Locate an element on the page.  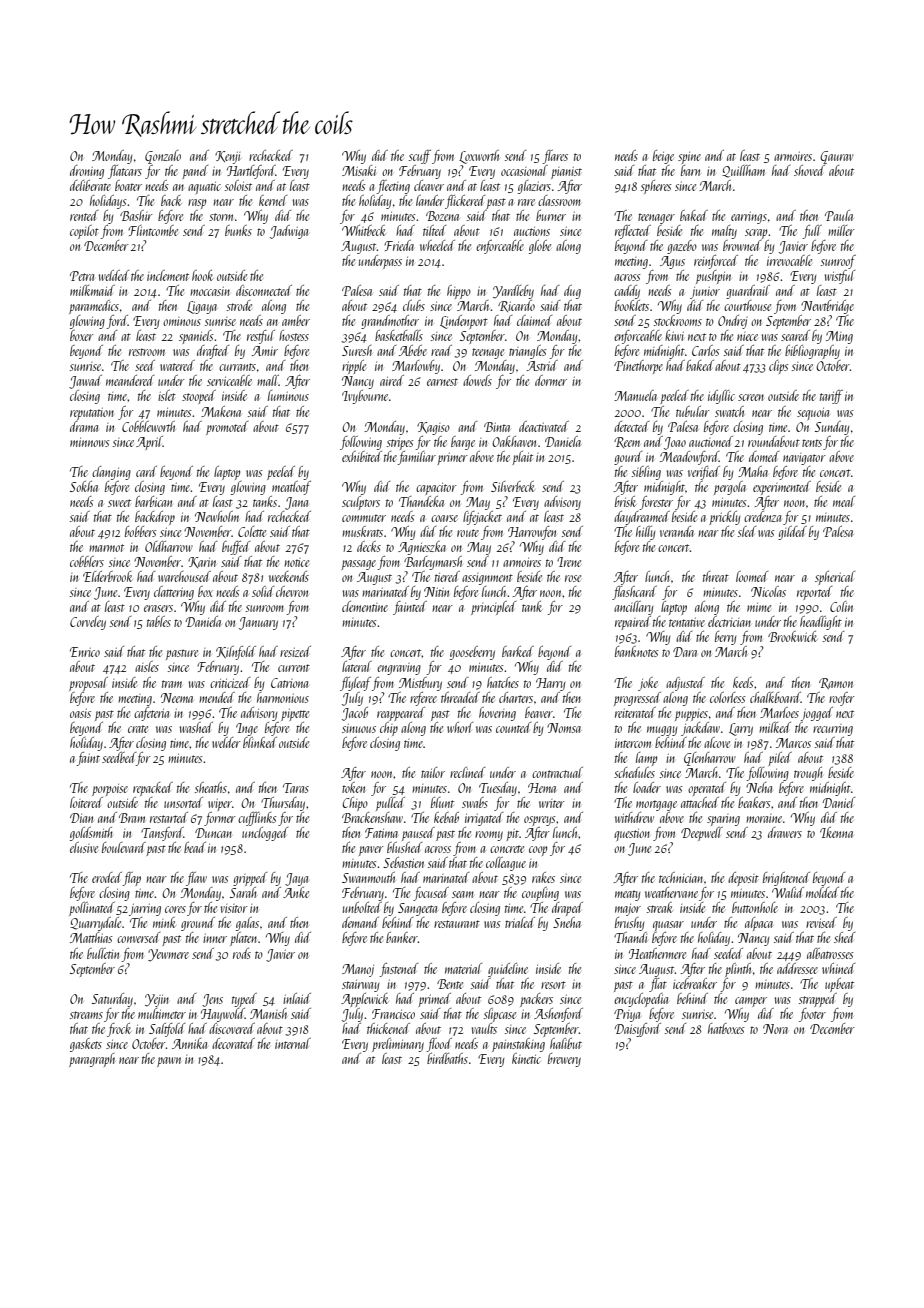
scuff is located at coordinates (420, 157).
